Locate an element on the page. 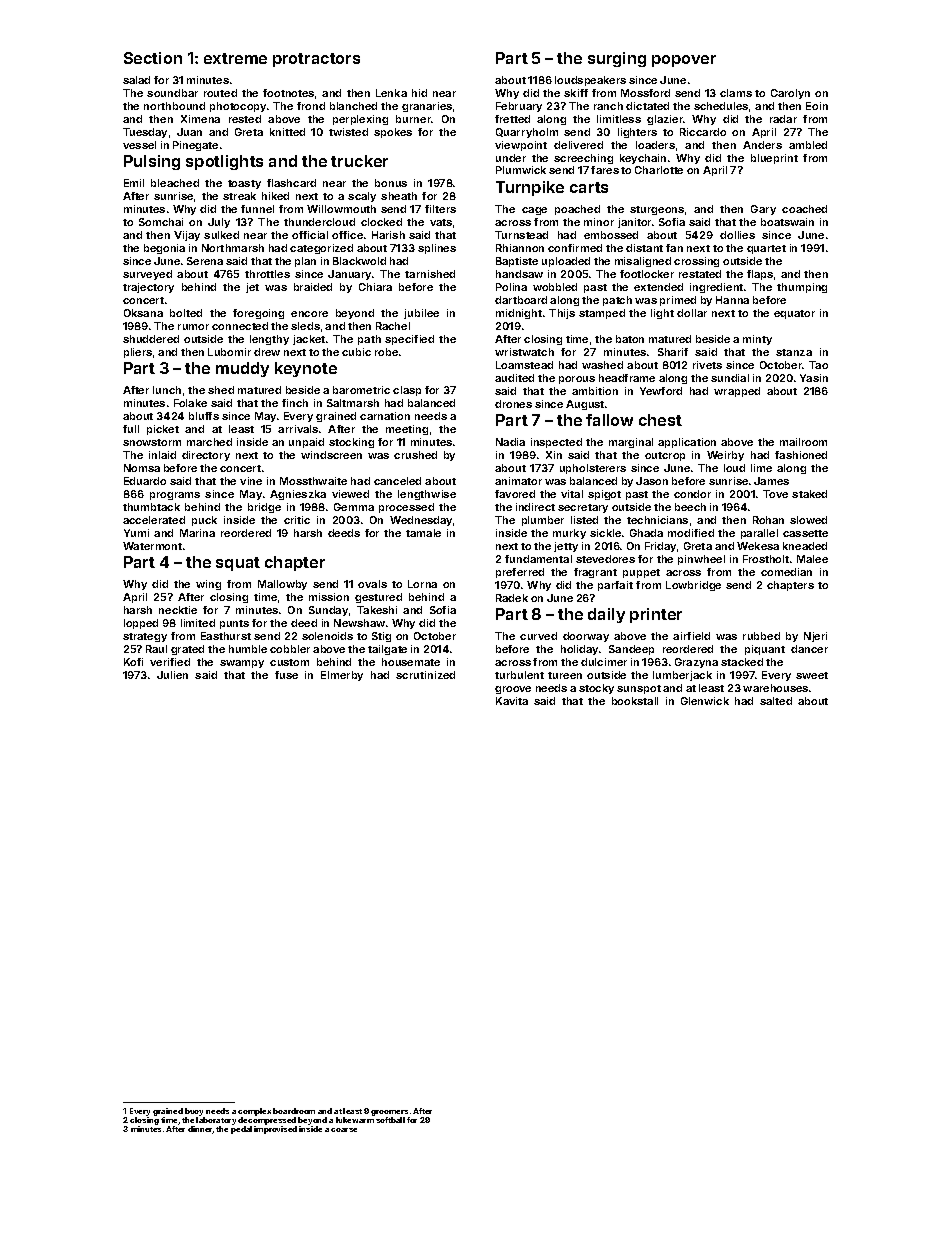 The height and width of the image is (1233, 952). Kavita is located at coordinates (512, 701).
